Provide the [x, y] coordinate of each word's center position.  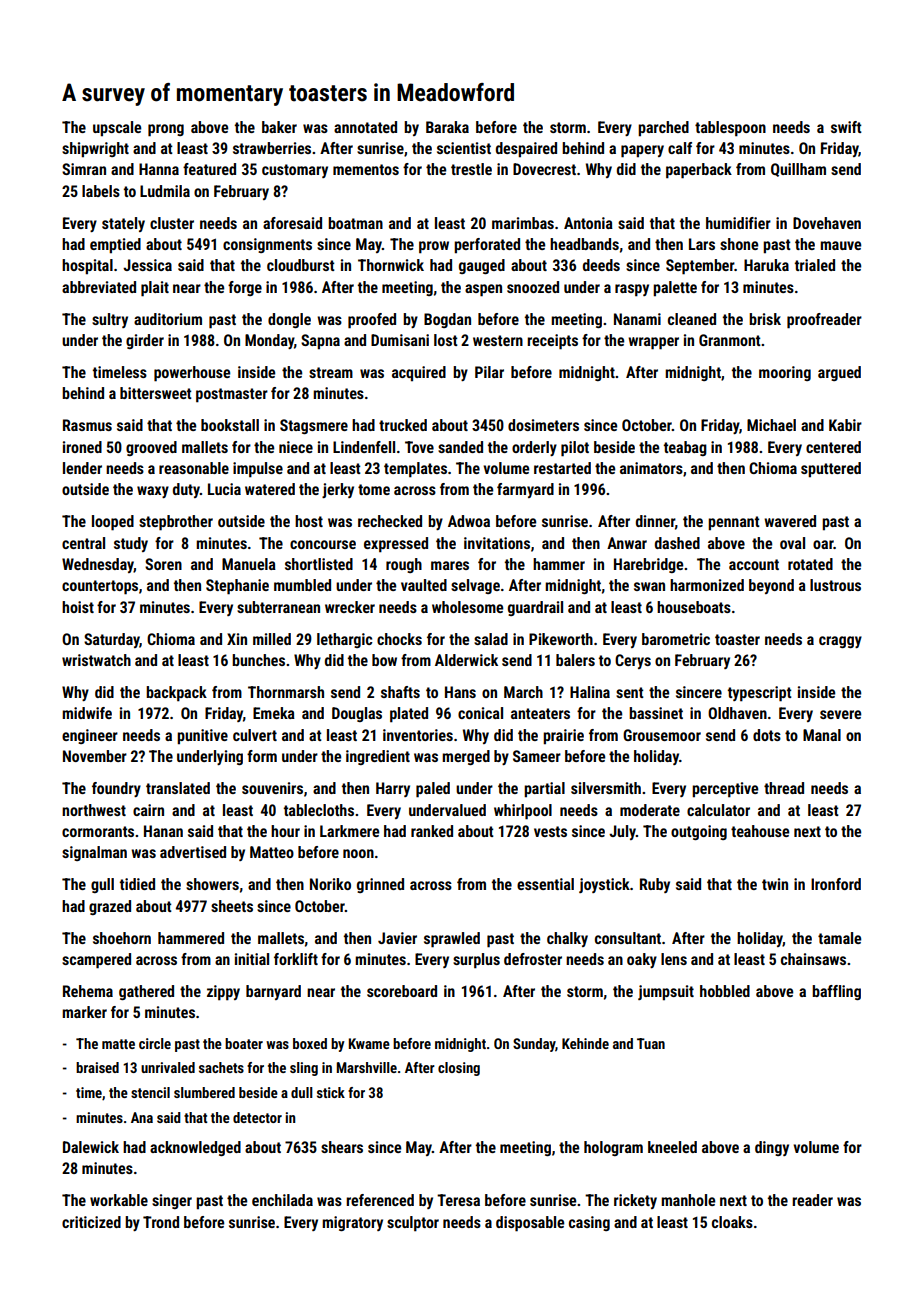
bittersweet [156, 393]
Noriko [330, 884]
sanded [460, 447]
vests [550, 831]
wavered [790, 521]
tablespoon [730, 129]
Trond [161, 1222]
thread [784, 788]
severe [840, 714]
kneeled [672, 1147]
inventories [418, 735]
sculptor [413, 1224]
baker [279, 127]
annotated [365, 127]
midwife [87, 713]
